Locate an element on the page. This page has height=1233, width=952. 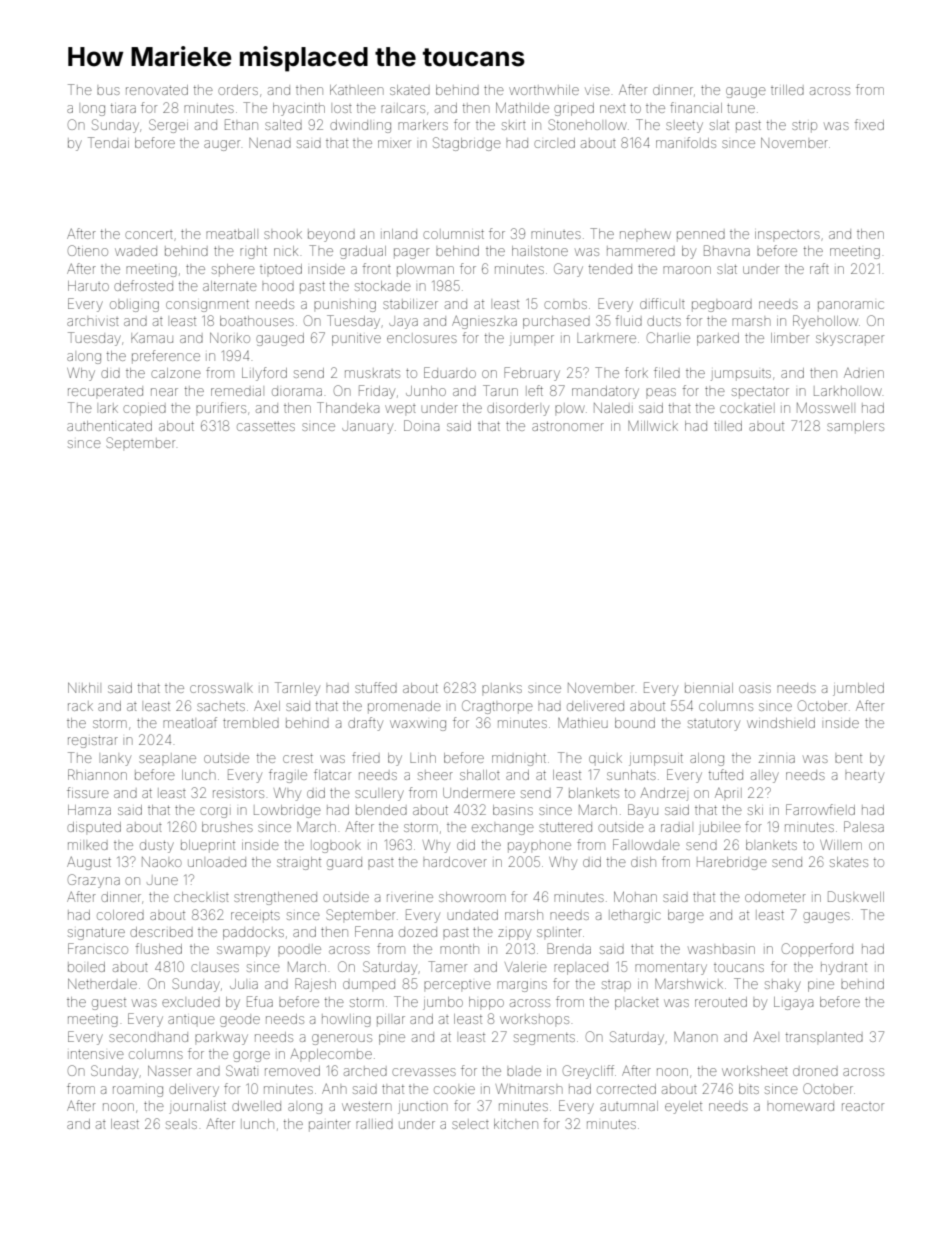
howling is located at coordinates (346, 1020).
